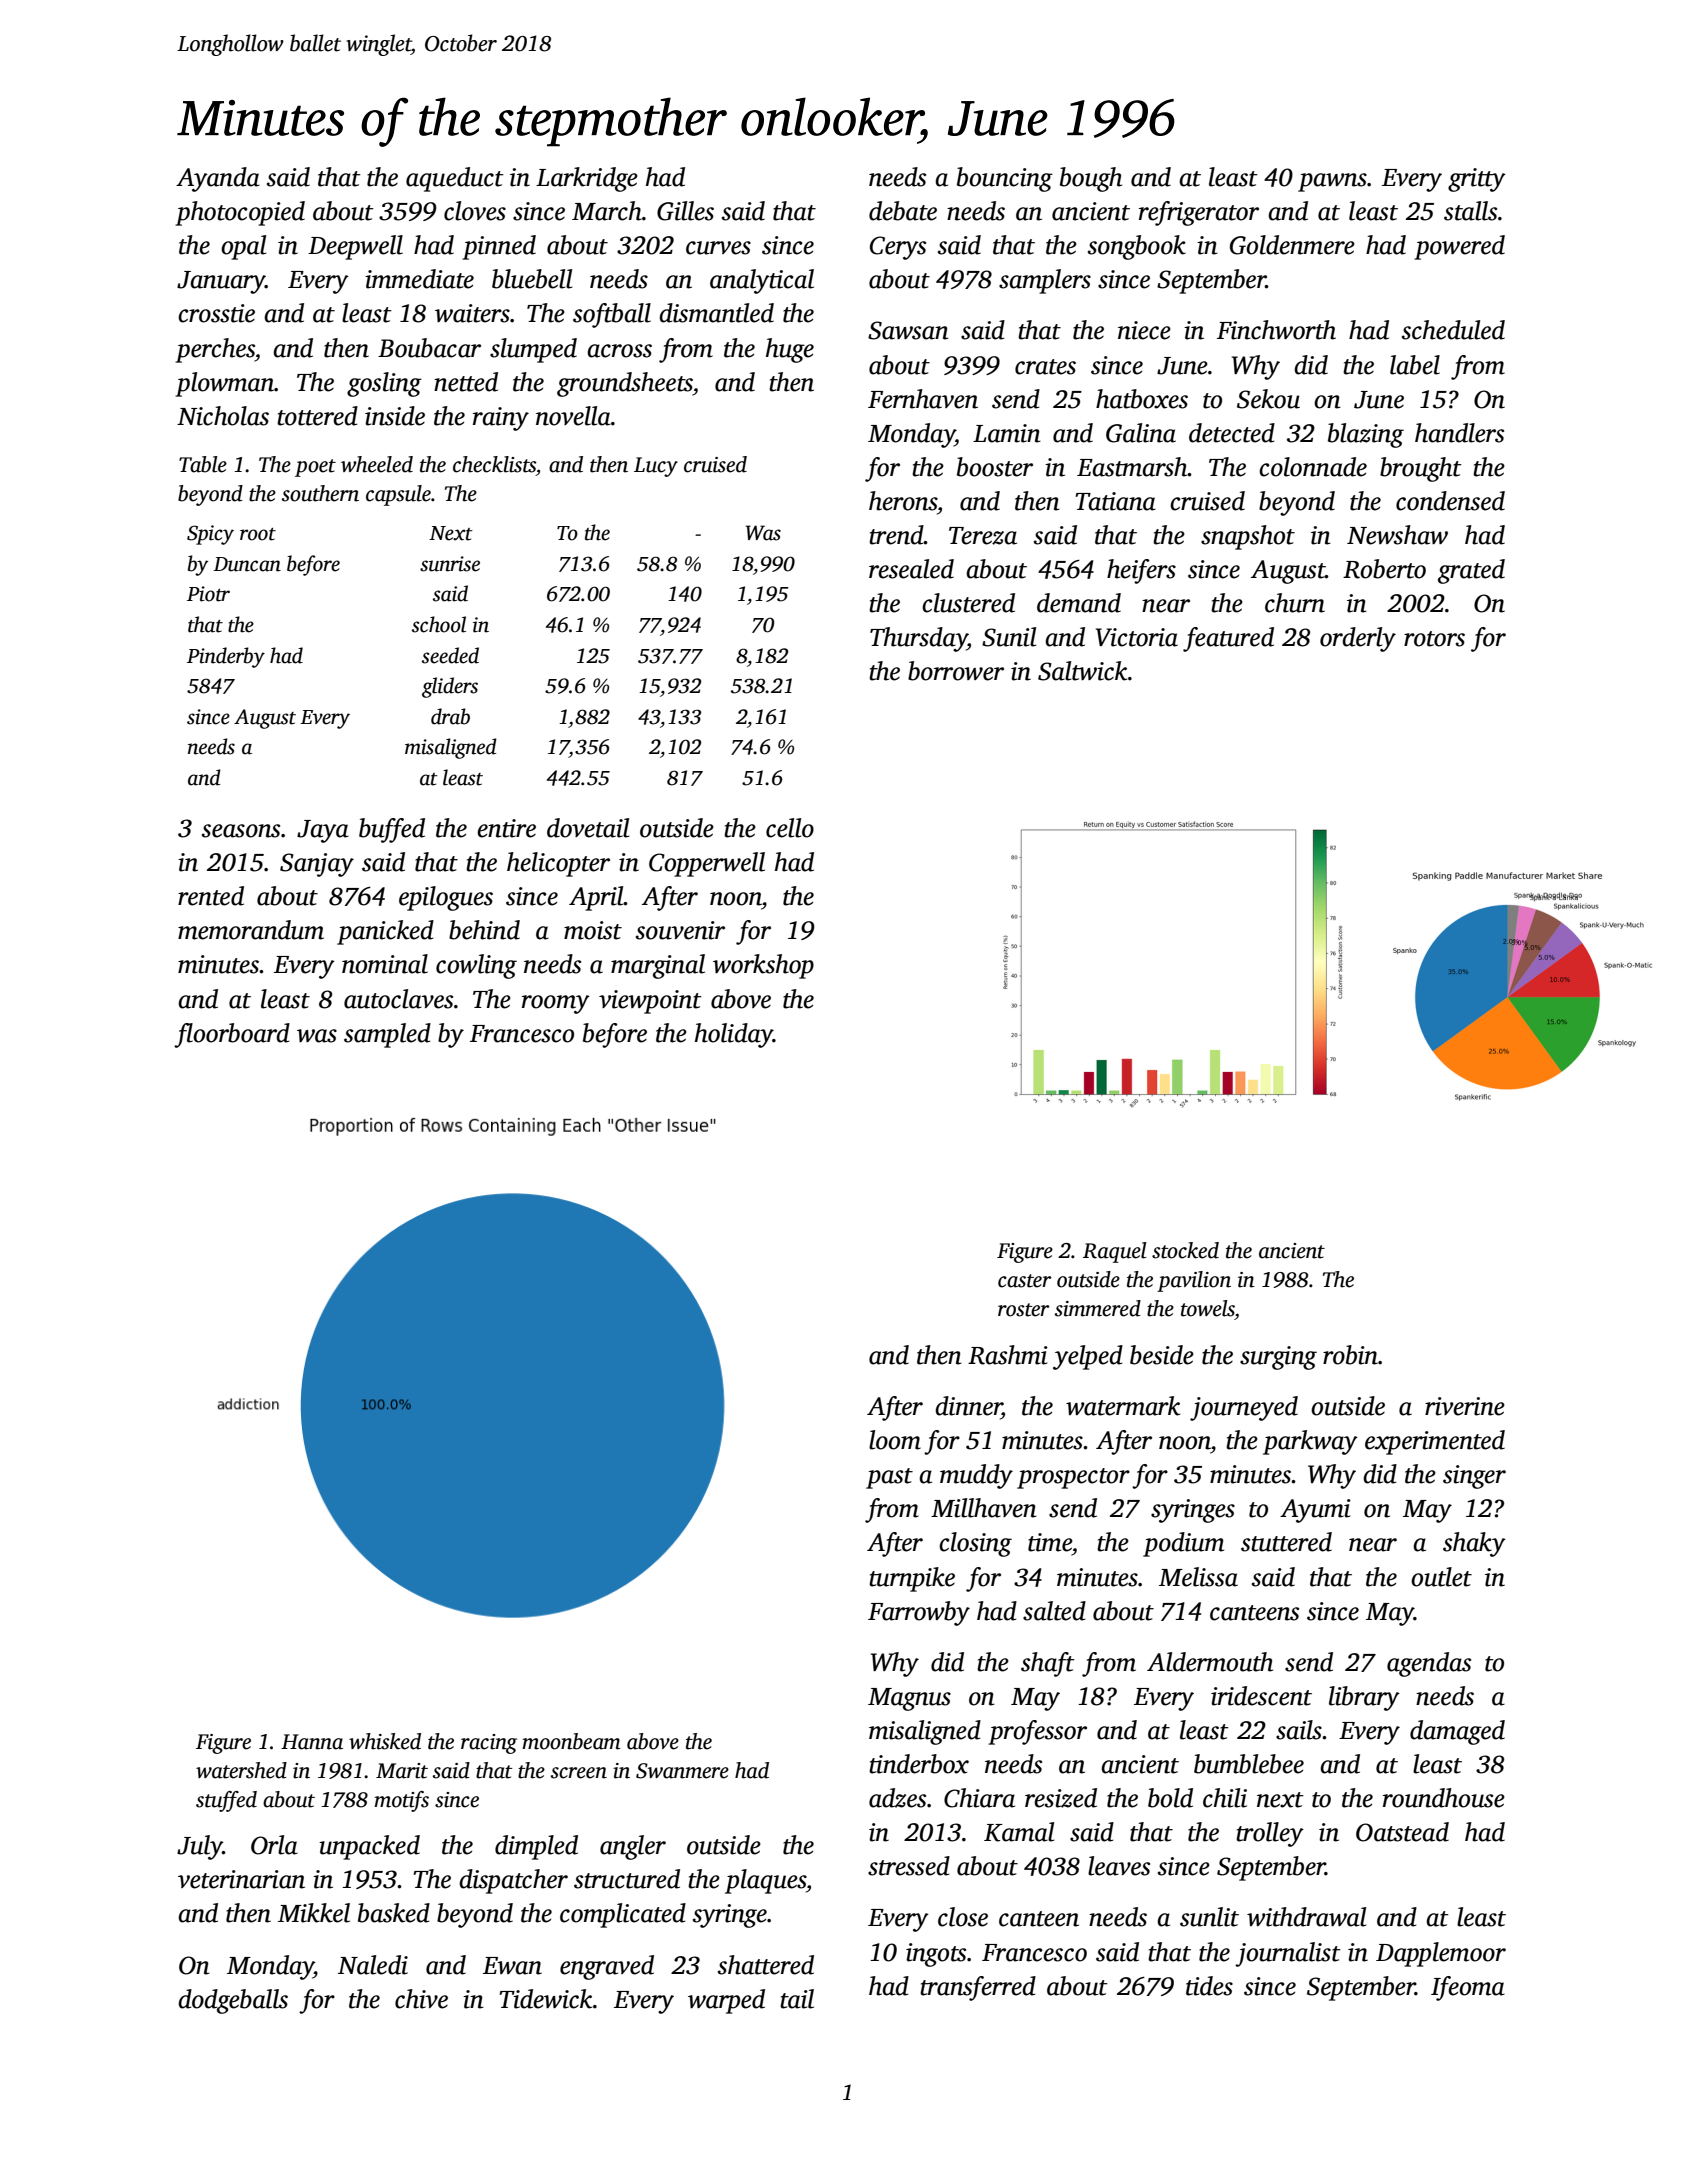 The width and height of the screenshot is (1683, 2178). Describe the element at coordinates (1286, 1542) in the screenshot. I see `stuttered` at that location.
